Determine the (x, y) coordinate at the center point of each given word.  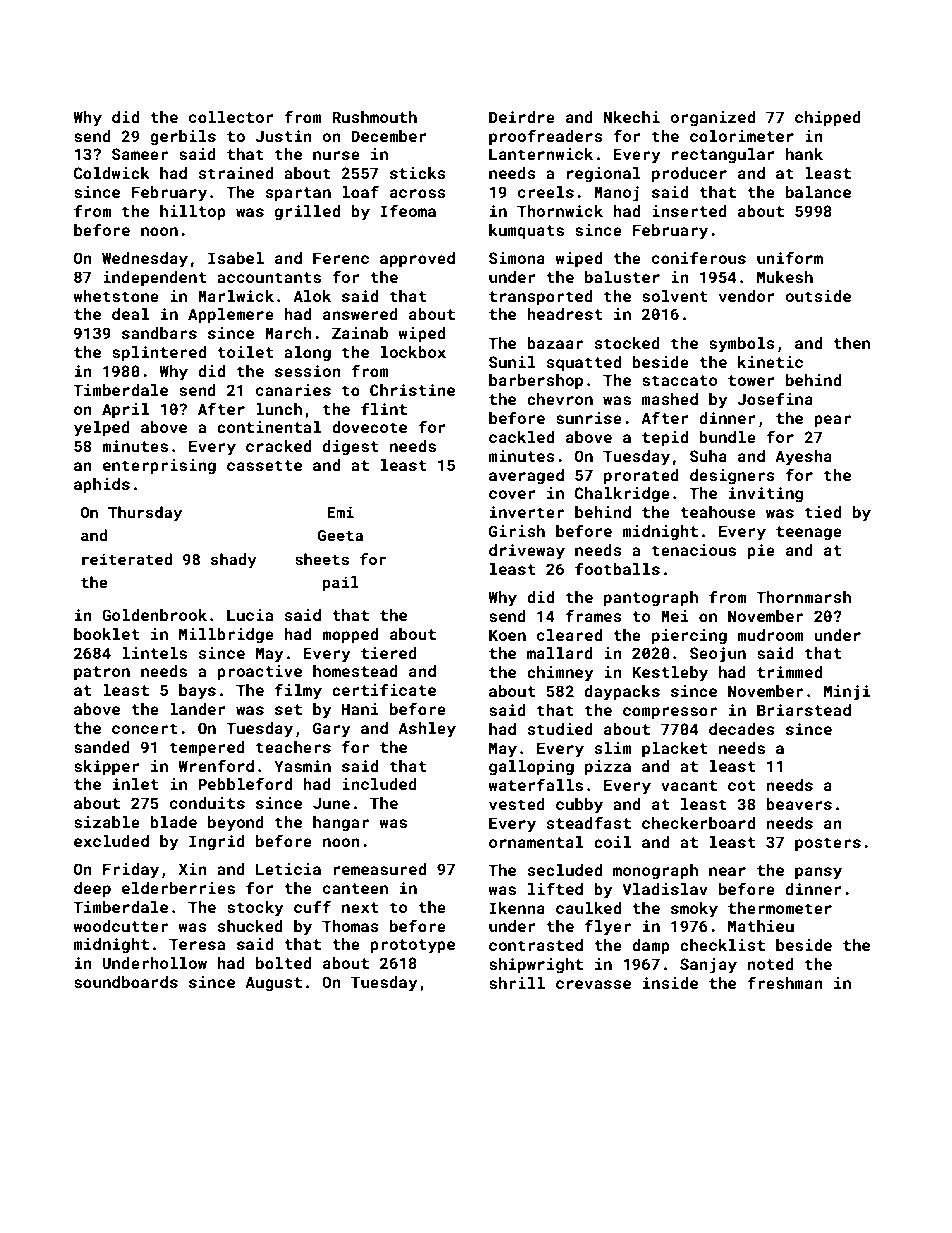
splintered (159, 354)
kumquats (526, 232)
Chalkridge (622, 495)
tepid (665, 439)
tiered (389, 653)
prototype (412, 946)
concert (145, 728)
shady (234, 561)
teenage (809, 533)
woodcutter (120, 926)
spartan (298, 194)
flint (384, 408)
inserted (689, 211)
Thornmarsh (803, 597)
